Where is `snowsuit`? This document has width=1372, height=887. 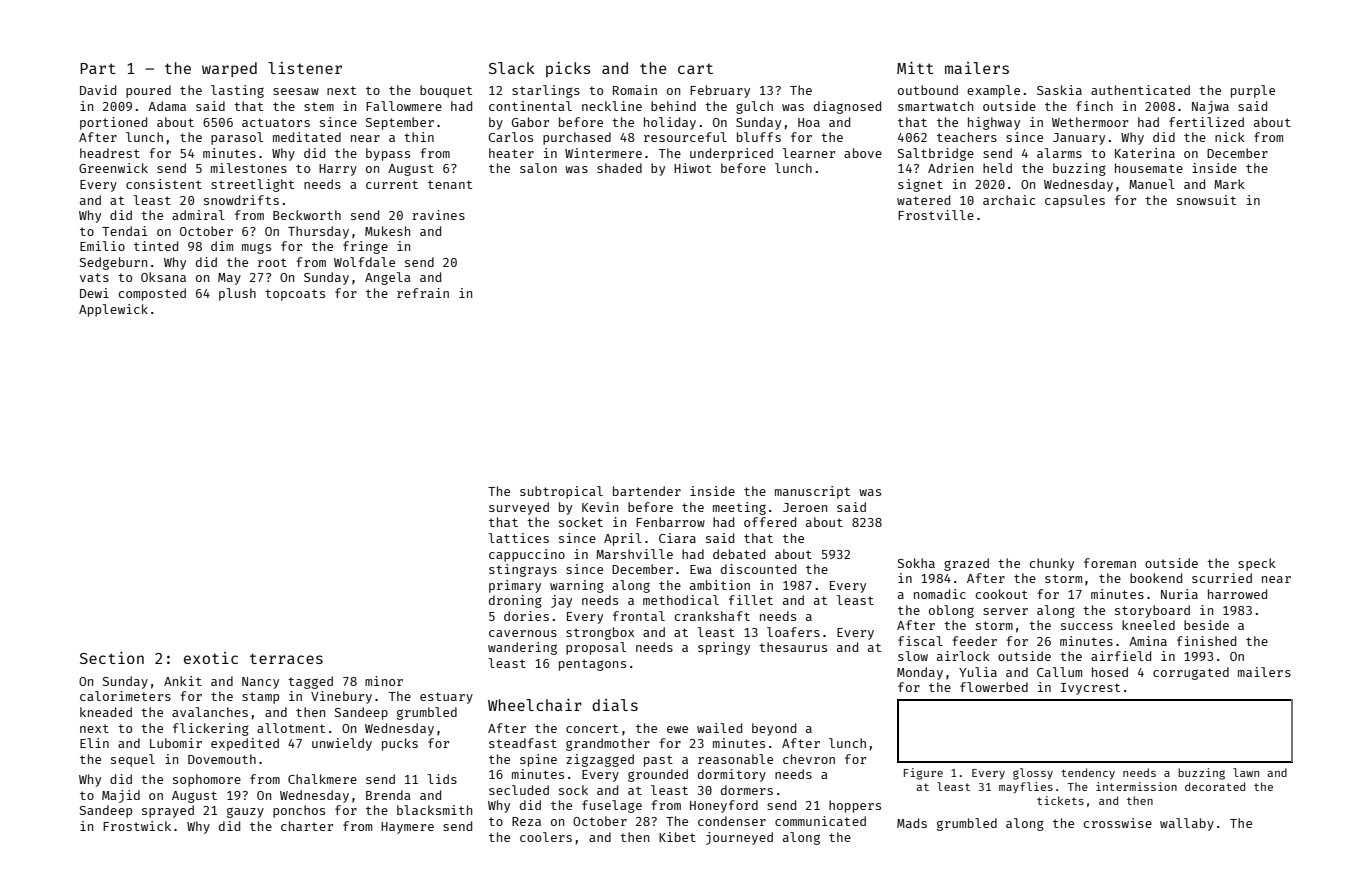
snowsuit is located at coordinates (1206, 200).
